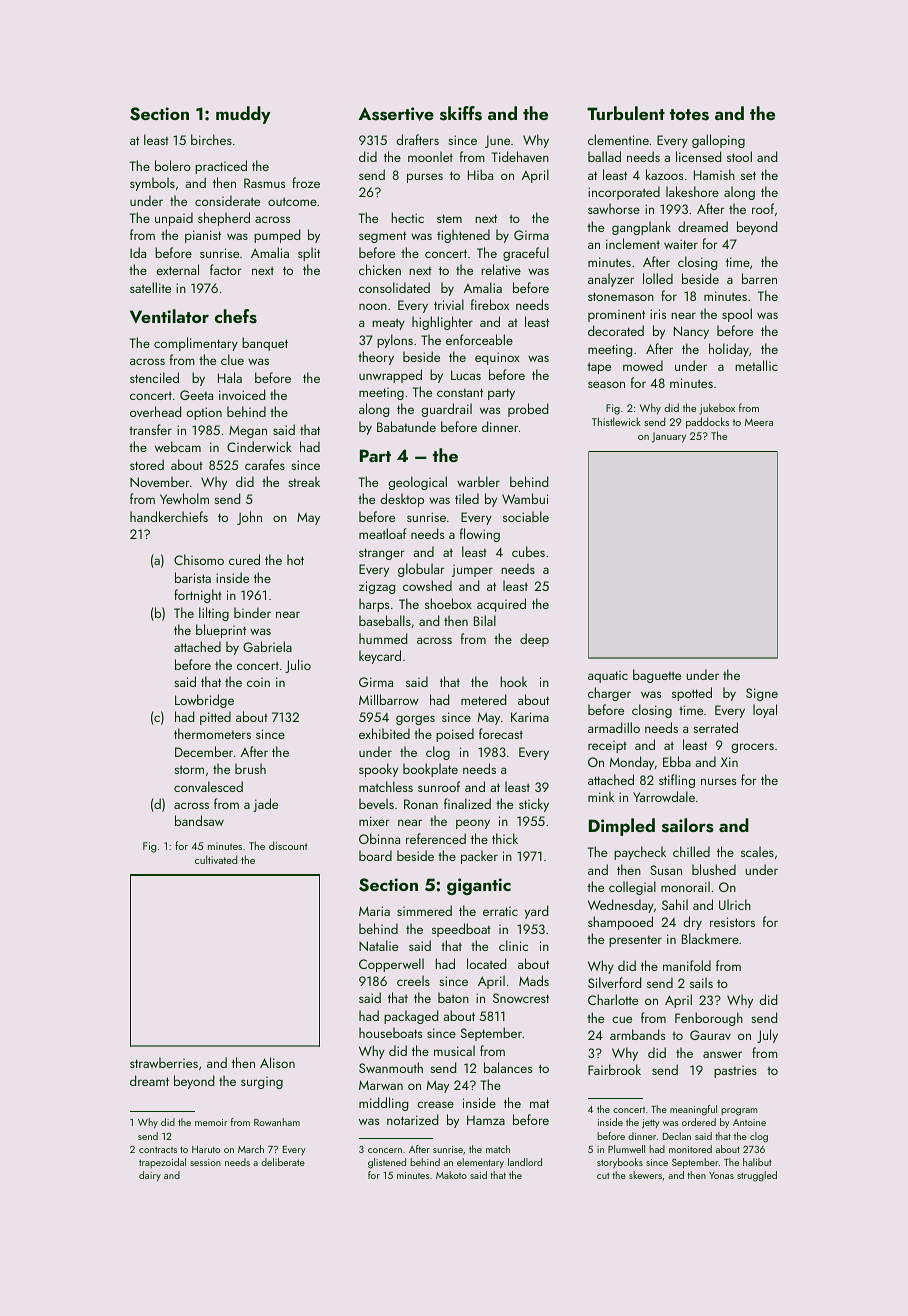 The image size is (908, 1316). Describe the element at coordinates (626, 113) in the screenshot. I see `Turbulent` at that location.
